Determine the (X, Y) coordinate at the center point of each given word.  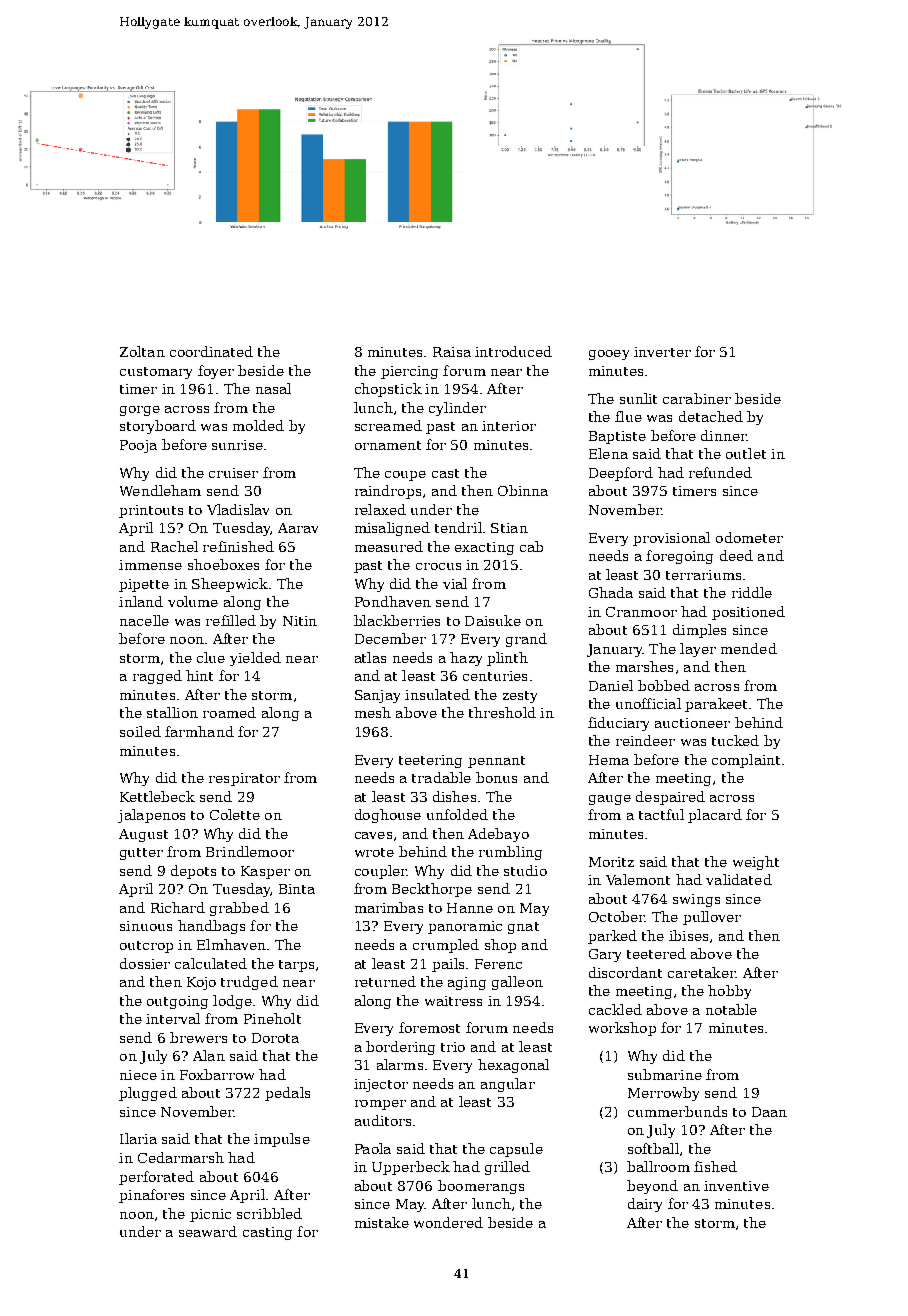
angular (508, 1085)
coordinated (211, 351)
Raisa (452, 352)
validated (739, 879)
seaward (208, 1231)
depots (193, 872)
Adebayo (498, 835)
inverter (662, 352)
